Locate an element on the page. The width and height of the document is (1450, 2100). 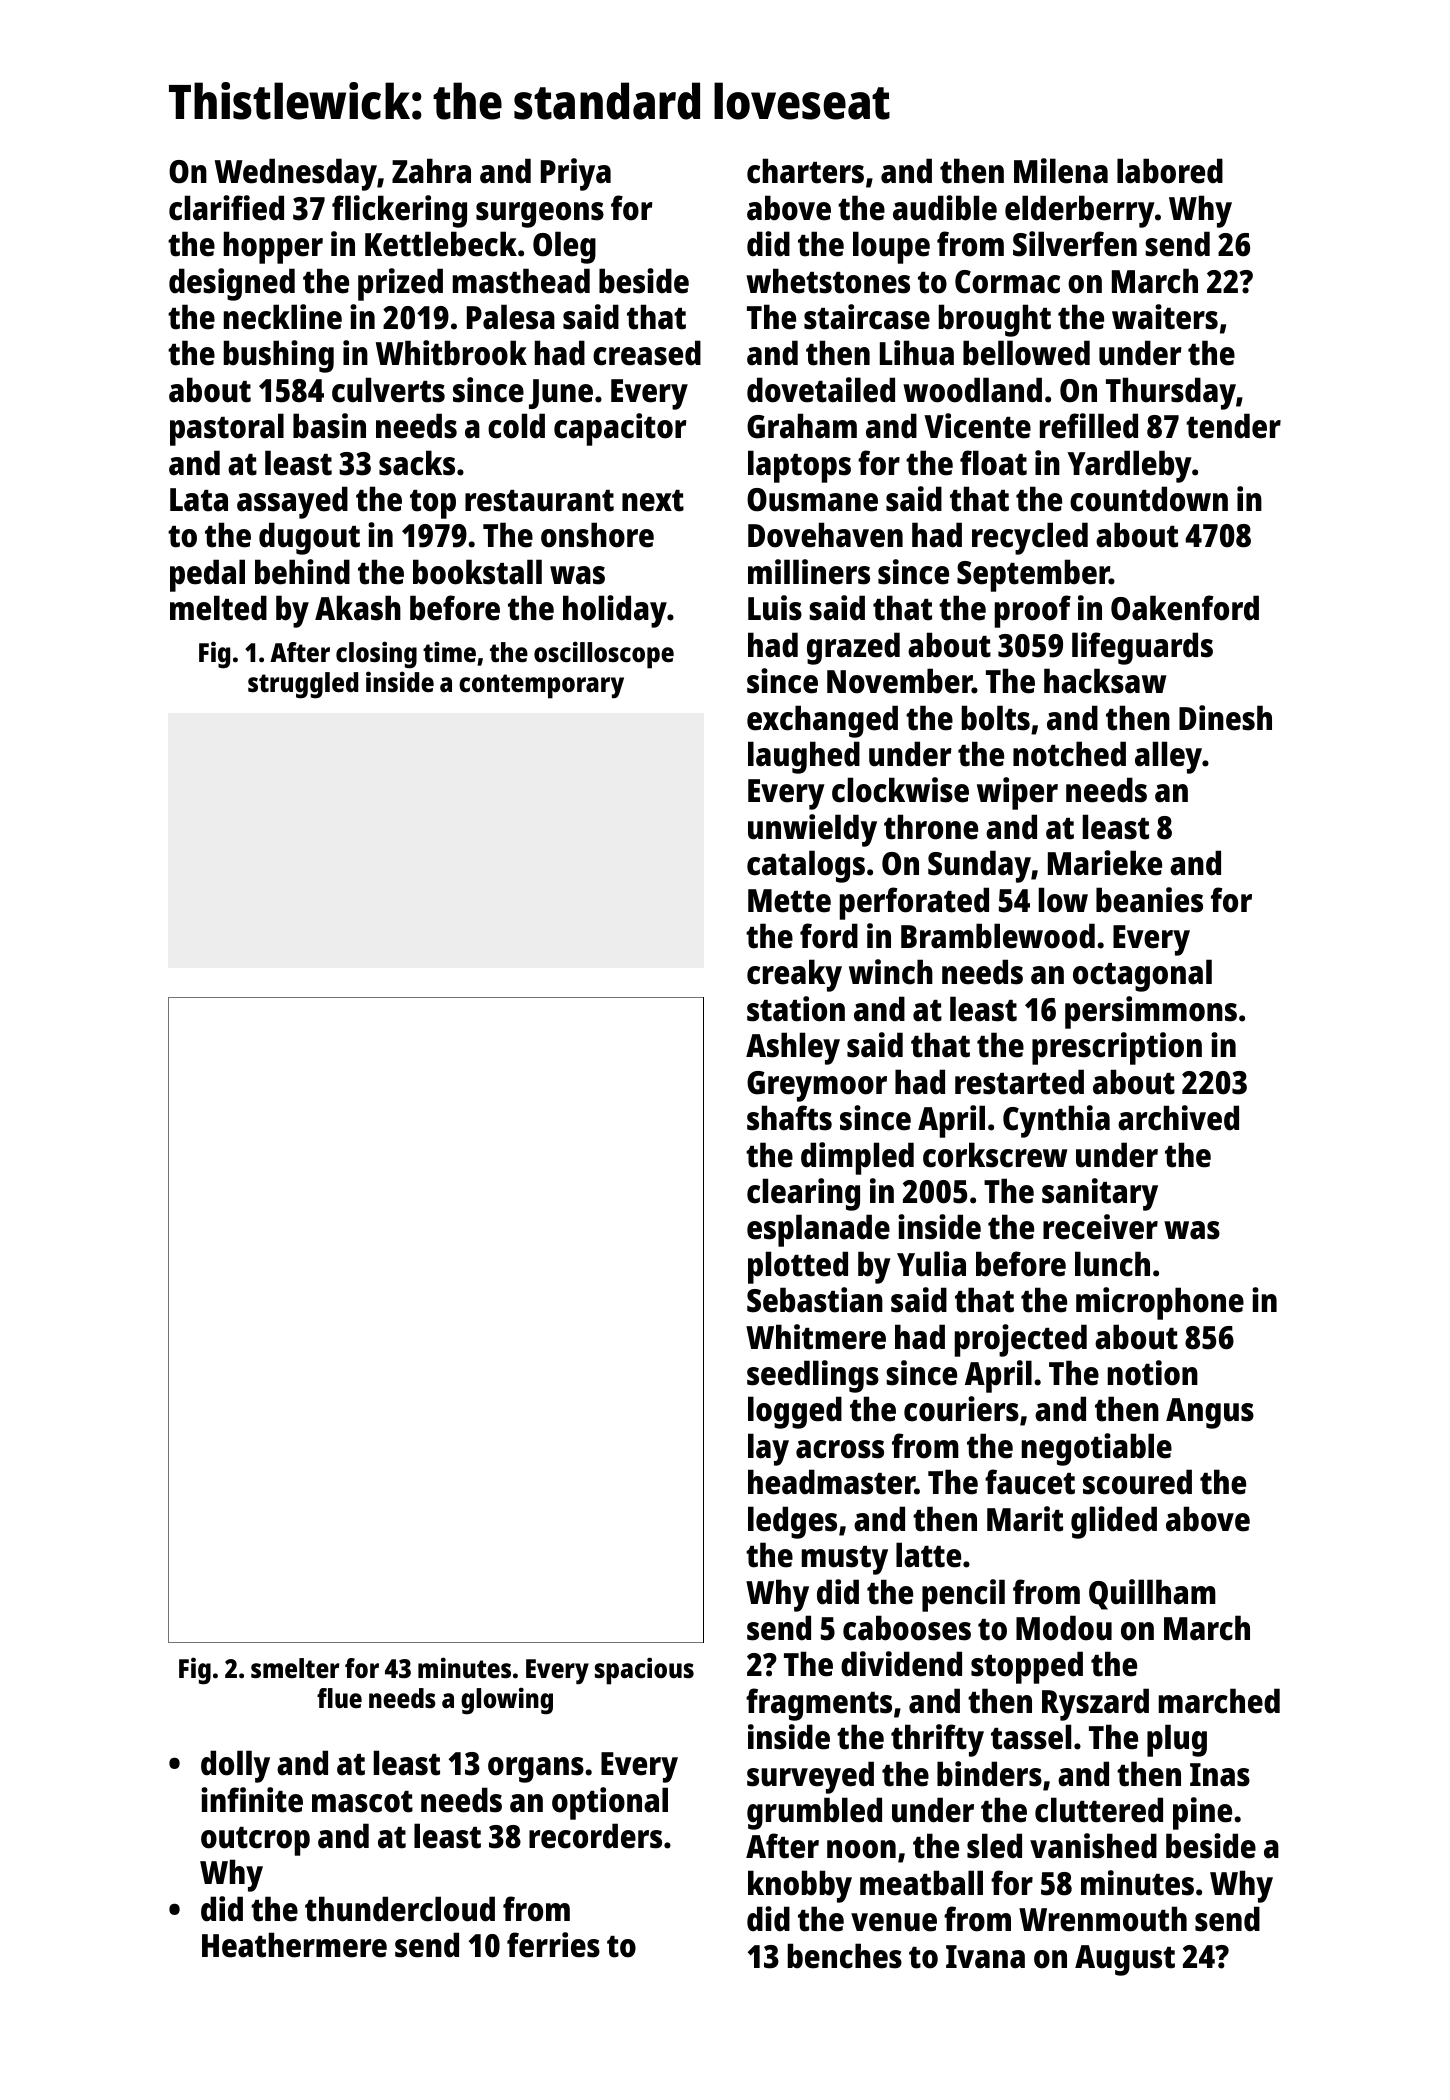
refilled is located at coordinates (1089, 426).
